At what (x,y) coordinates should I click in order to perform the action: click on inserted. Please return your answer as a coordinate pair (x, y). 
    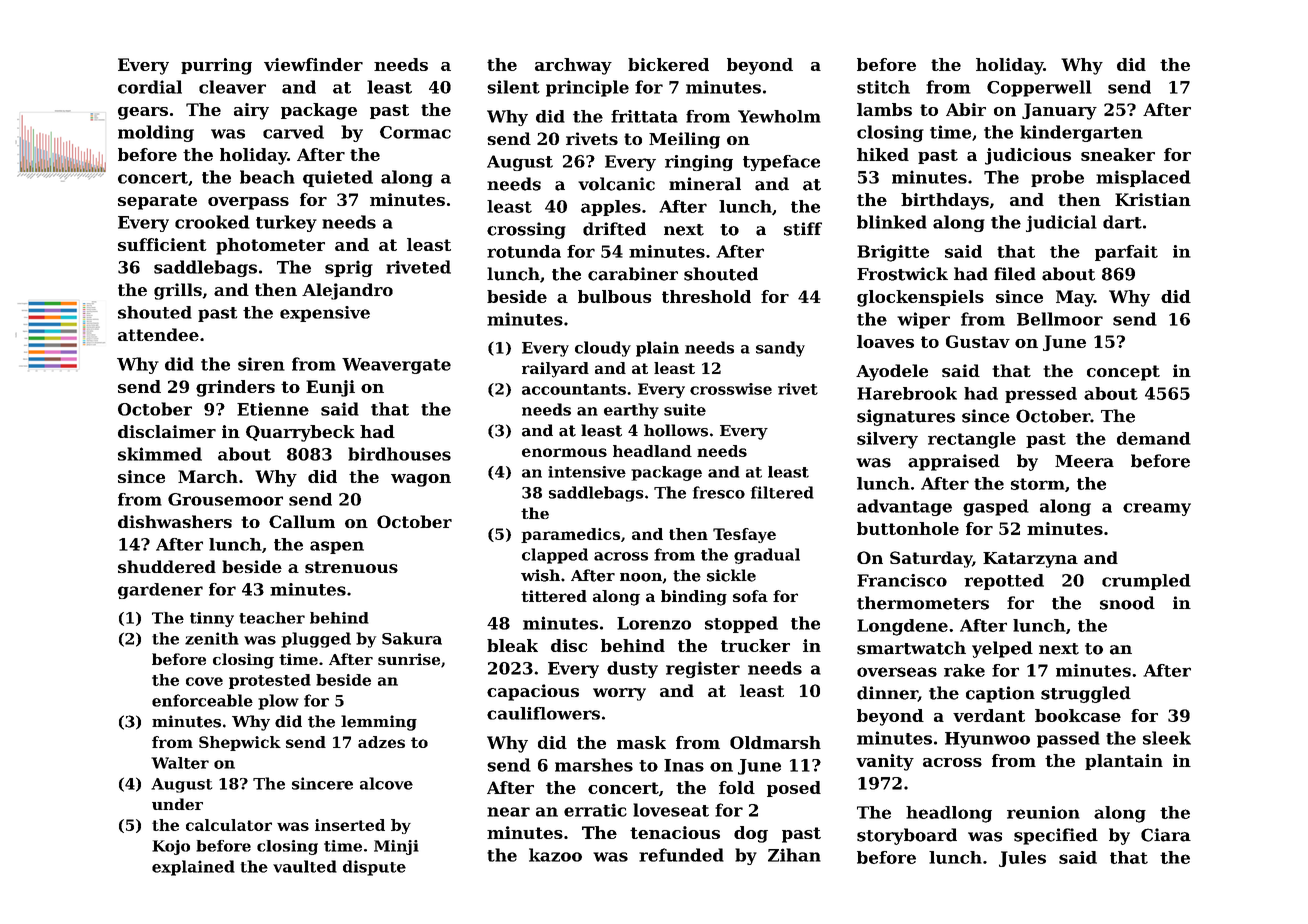
    Looking at the image, I should click on (350, 825).
